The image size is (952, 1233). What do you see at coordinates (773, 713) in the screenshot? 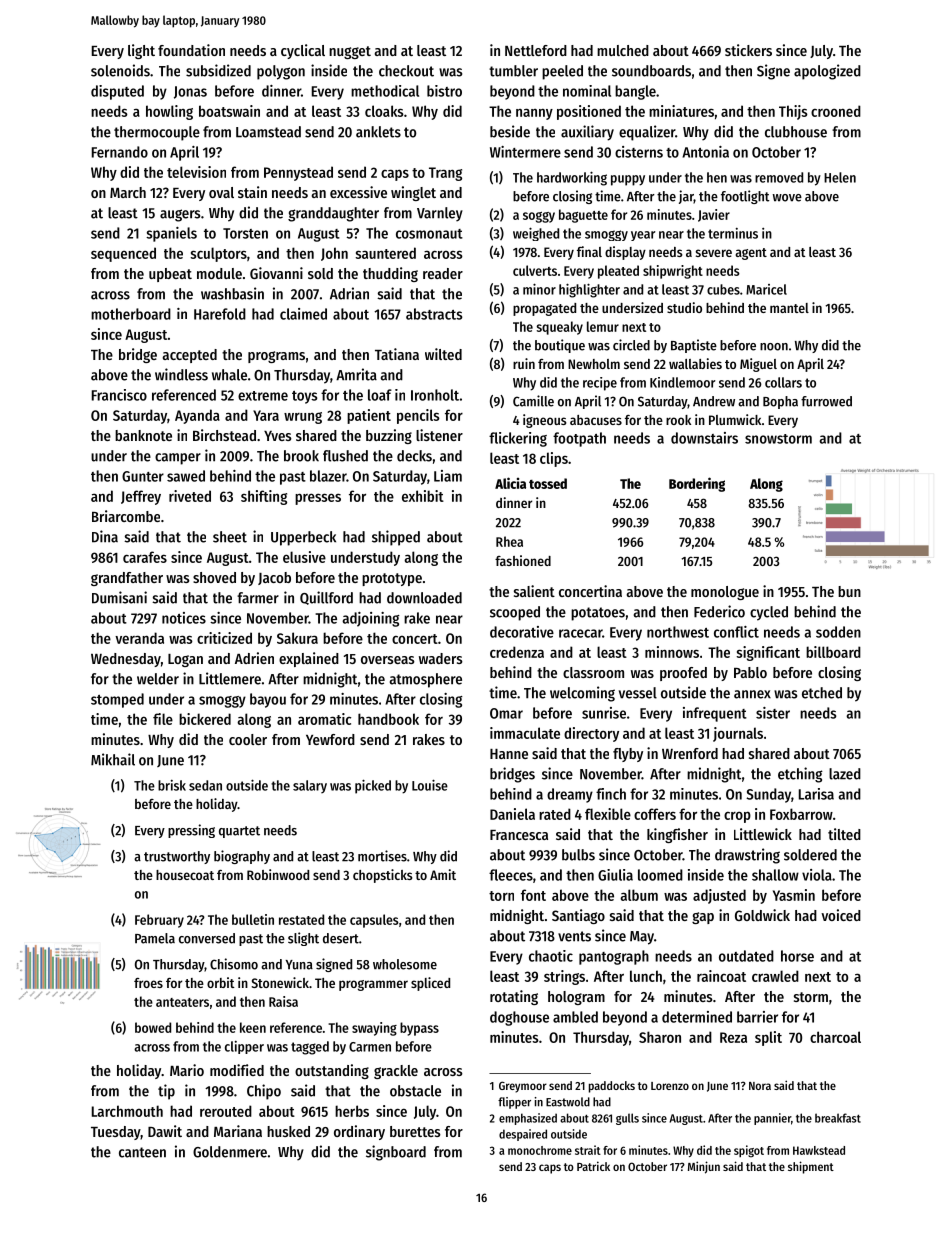
I see `sister` at bounding box center [773, 713].
